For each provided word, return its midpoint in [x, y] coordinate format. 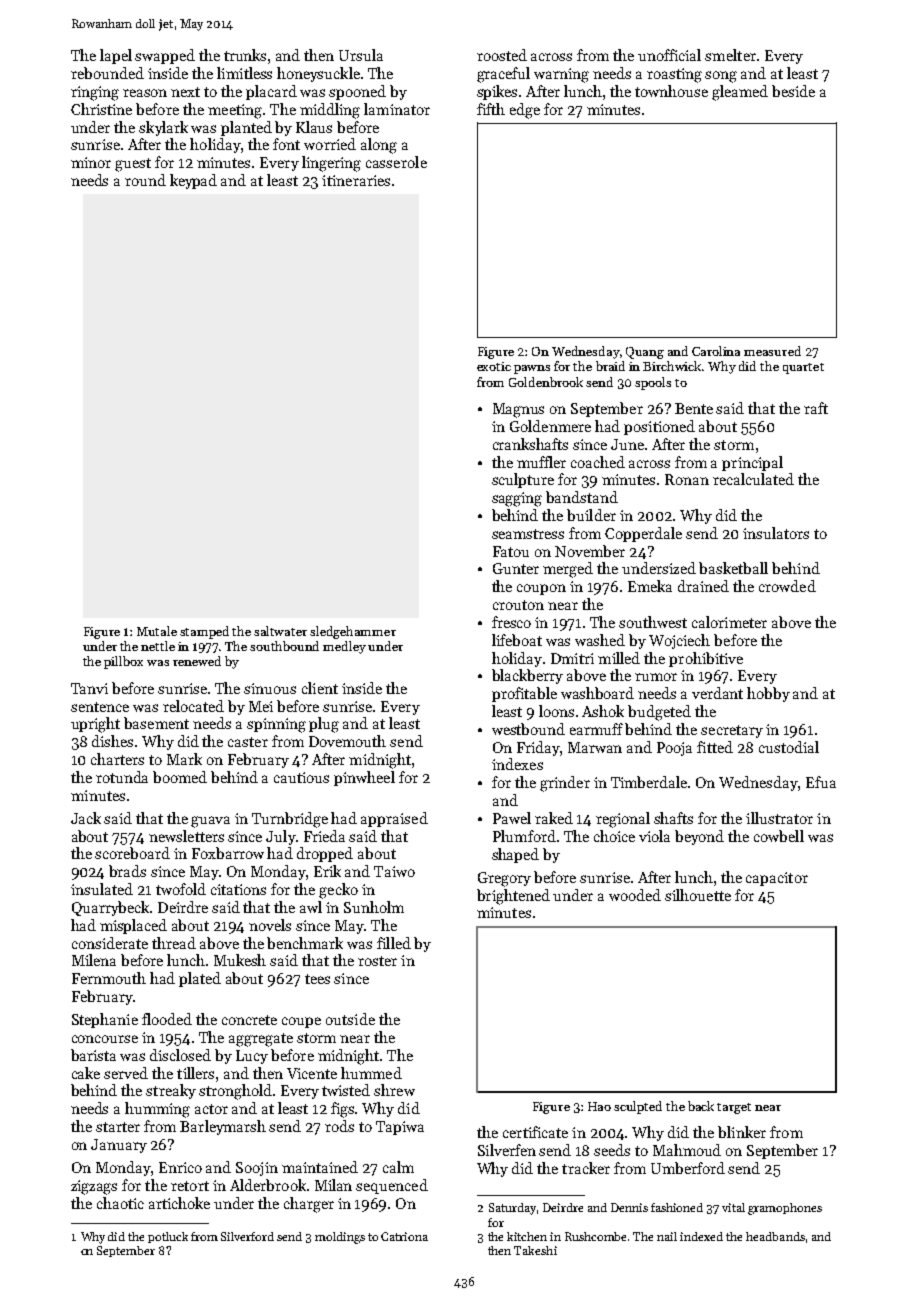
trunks [245, 55]
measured [772, 351]
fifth [491, 109]
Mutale [157, 631]
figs [342, 1110]
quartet [803, 368]
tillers [195, 1073]
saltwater [280, 631]
